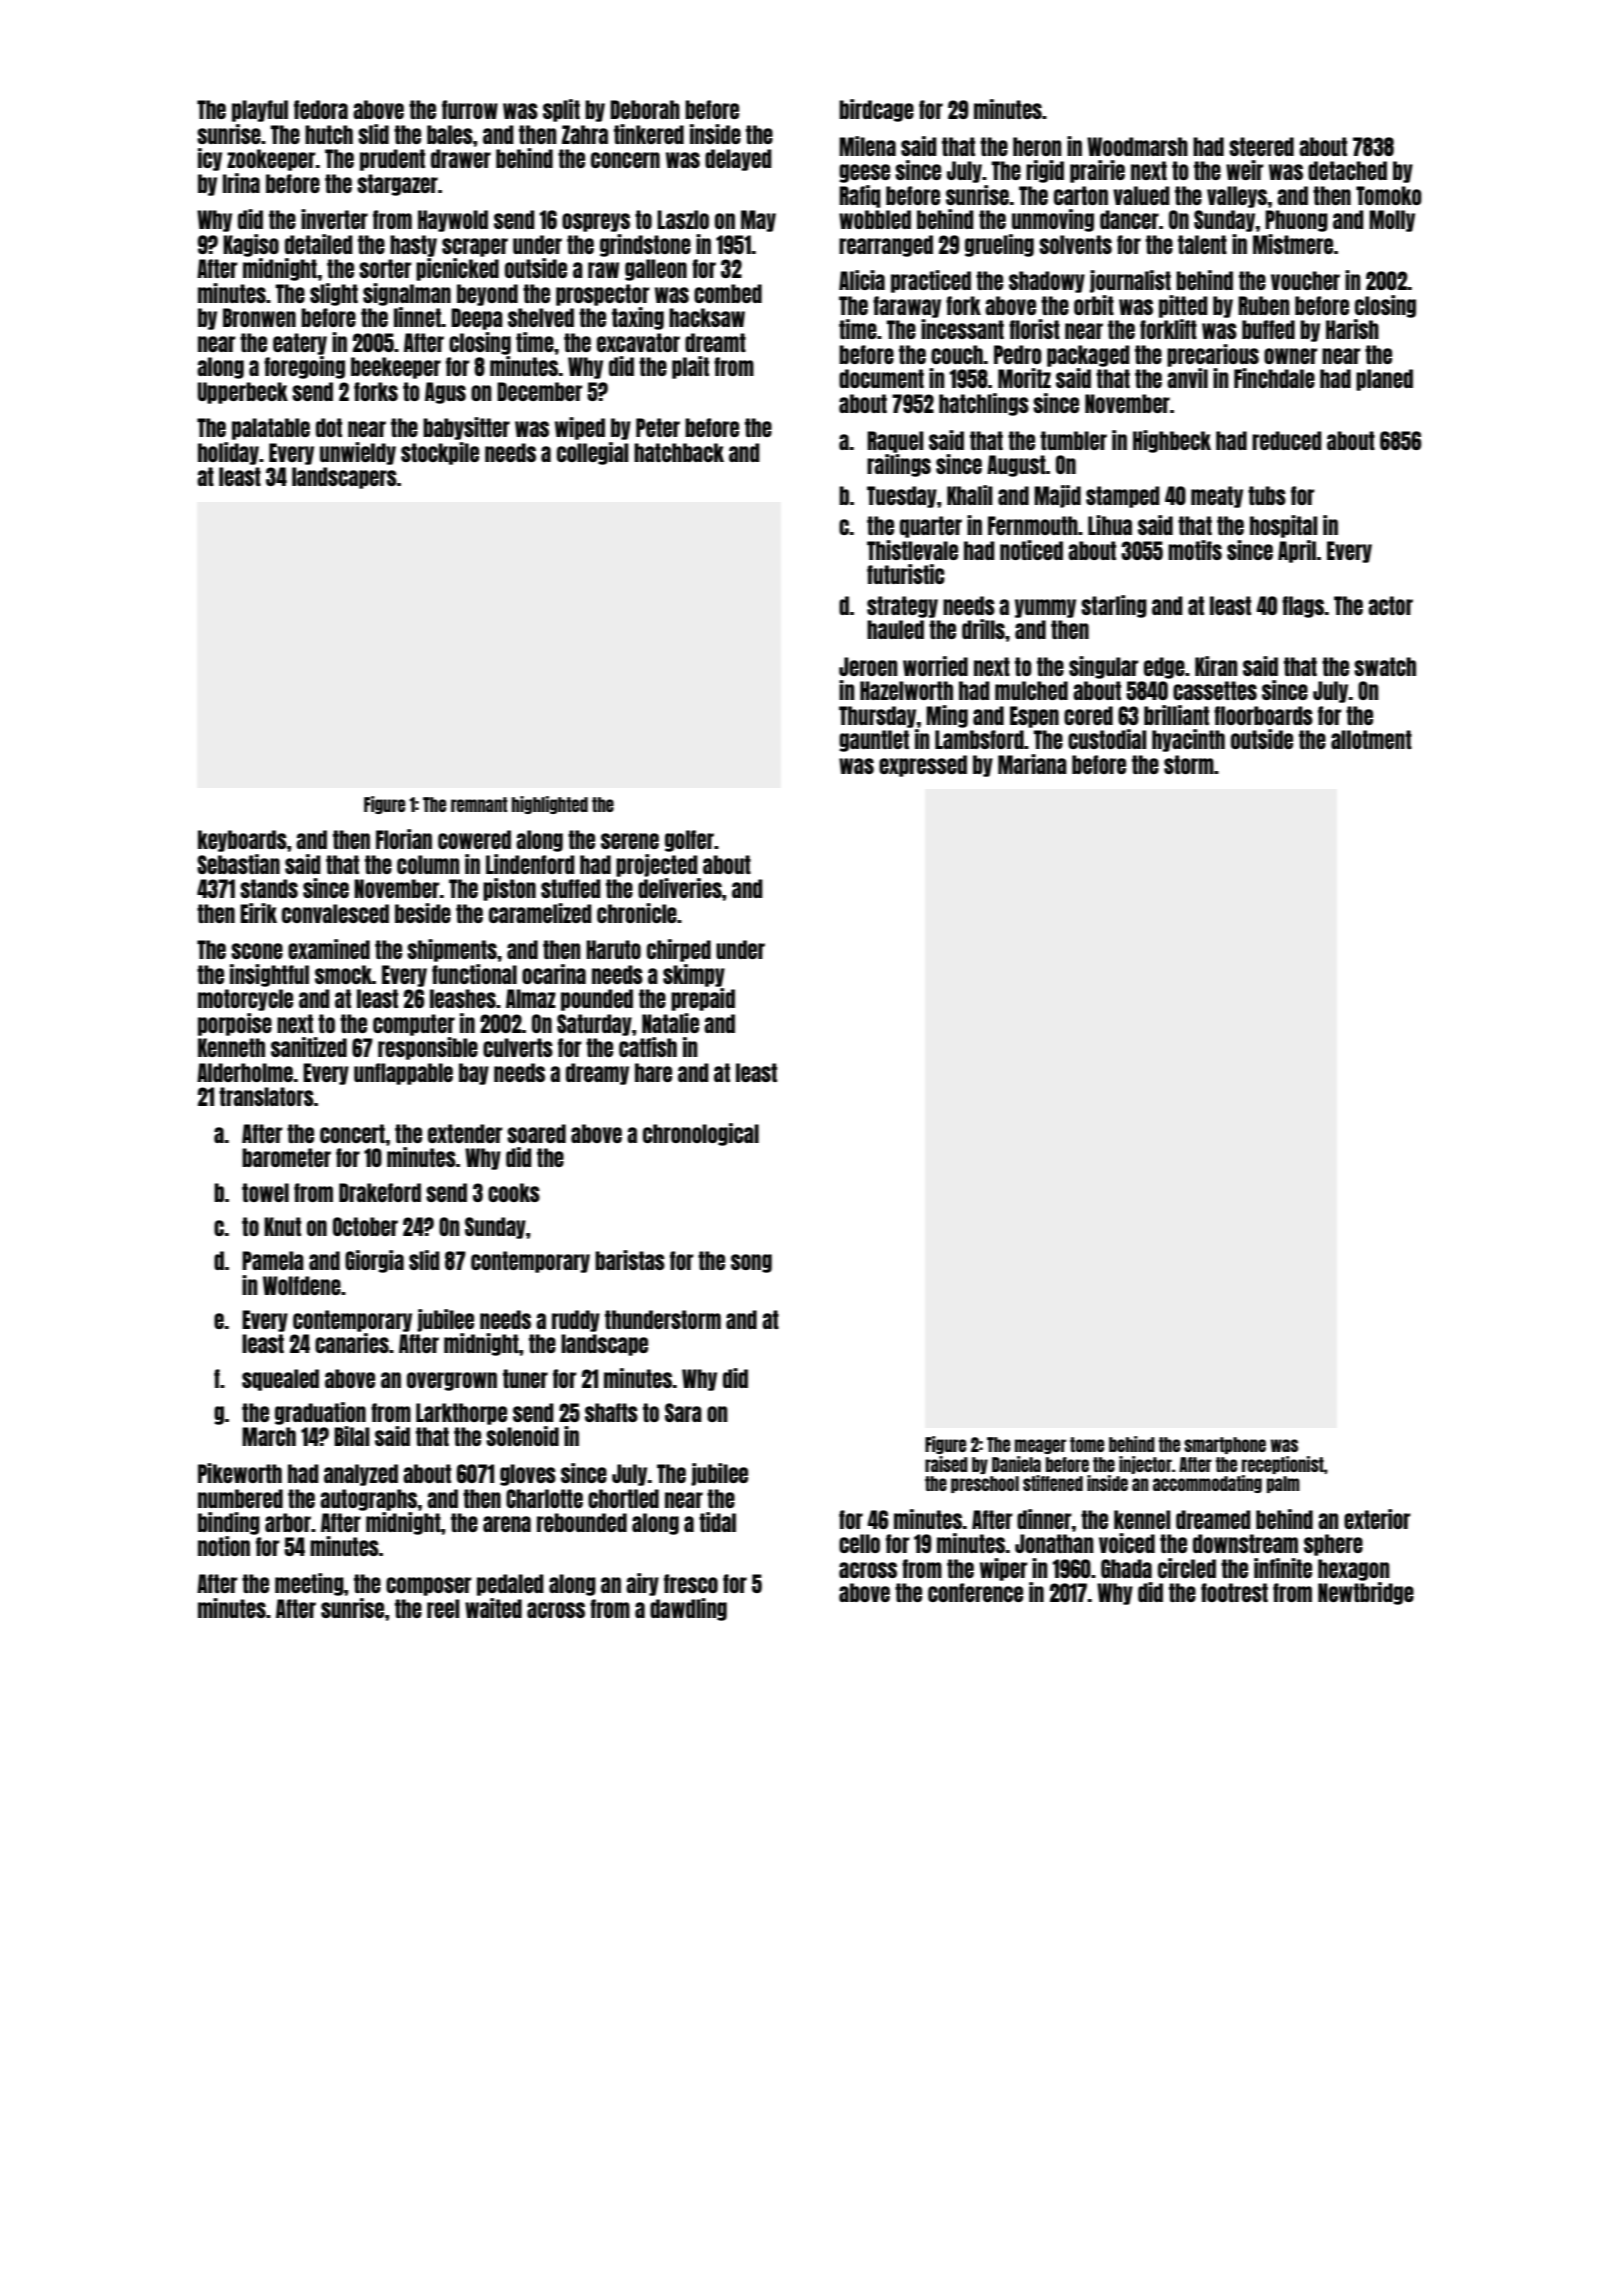 This screenshot has width=1620, height=2292. What do you see at coordinates (1110, 525) in the screenshot?
I see `Lihua` at bounding box center [1110, 525].
